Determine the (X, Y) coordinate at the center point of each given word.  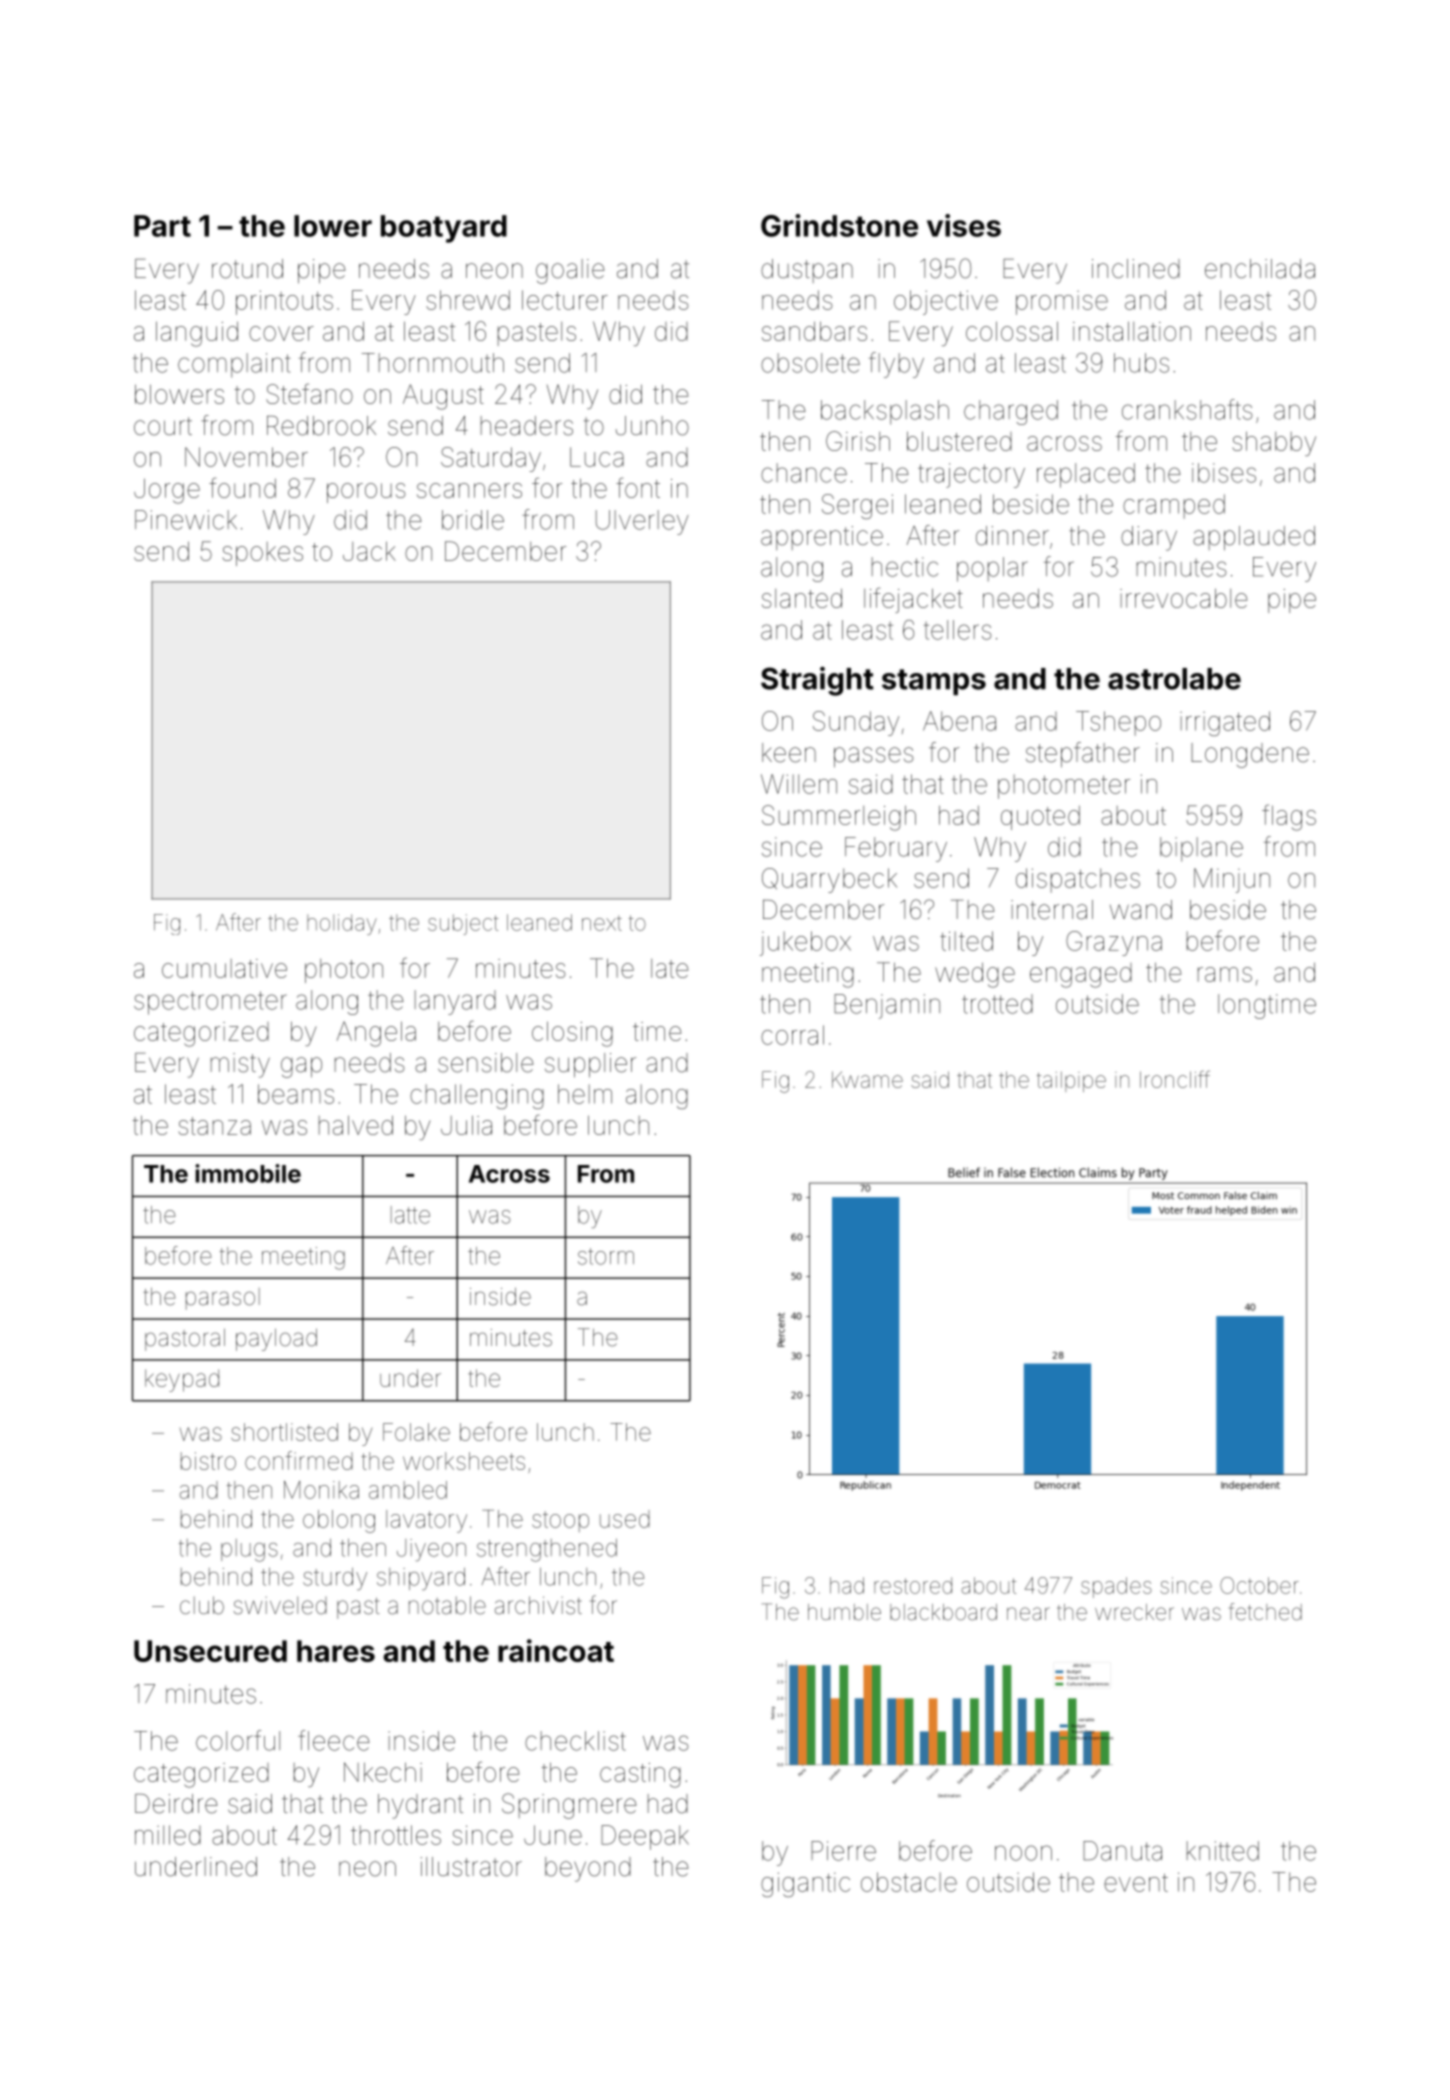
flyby (896, 365)
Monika (321, 1490)
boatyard (444, 229)
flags (1289, 817)
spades (1116, 1587)
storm (606, 1256)
